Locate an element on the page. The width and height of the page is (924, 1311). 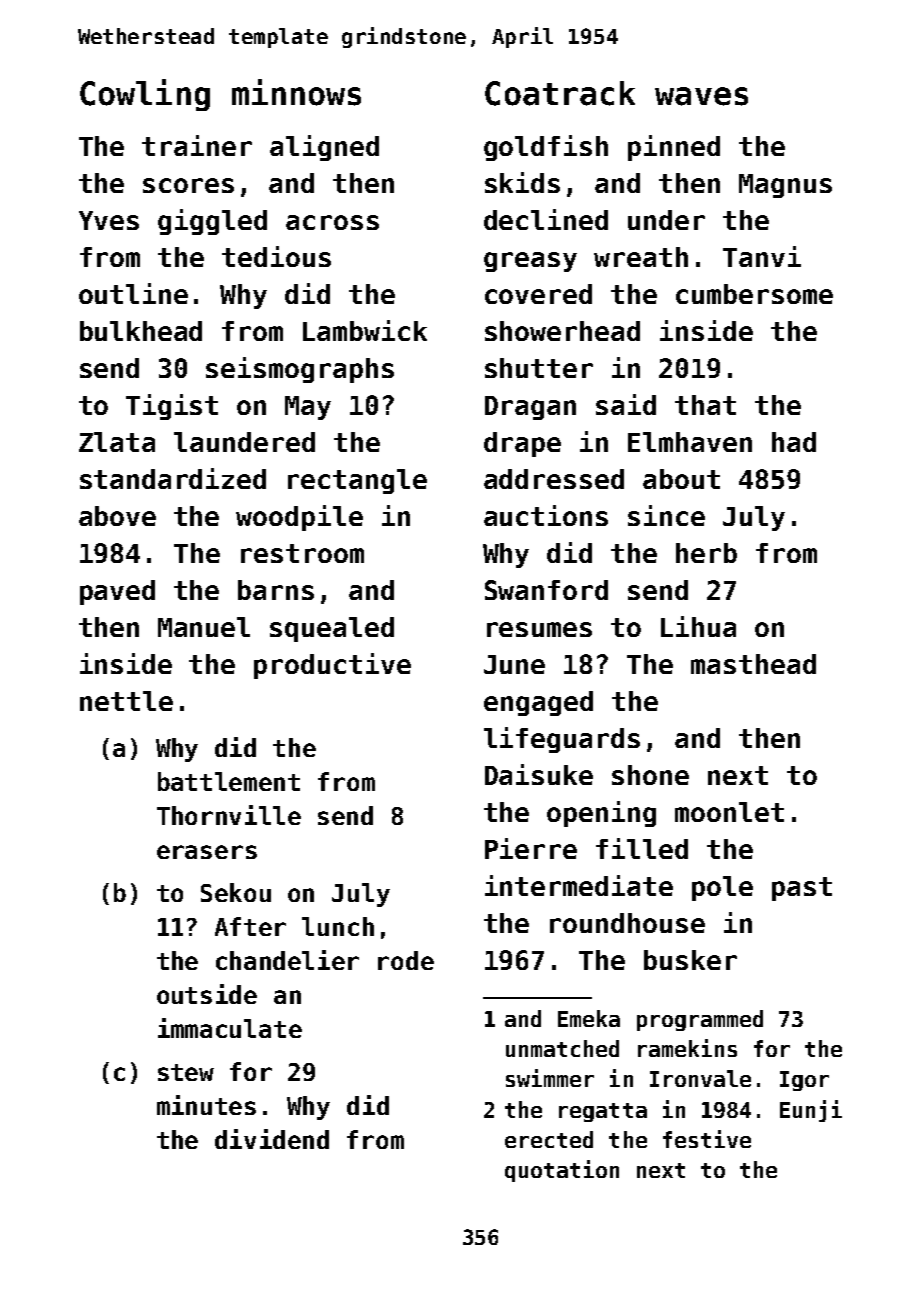
Coatrack is located at coordinates (560, 93).
